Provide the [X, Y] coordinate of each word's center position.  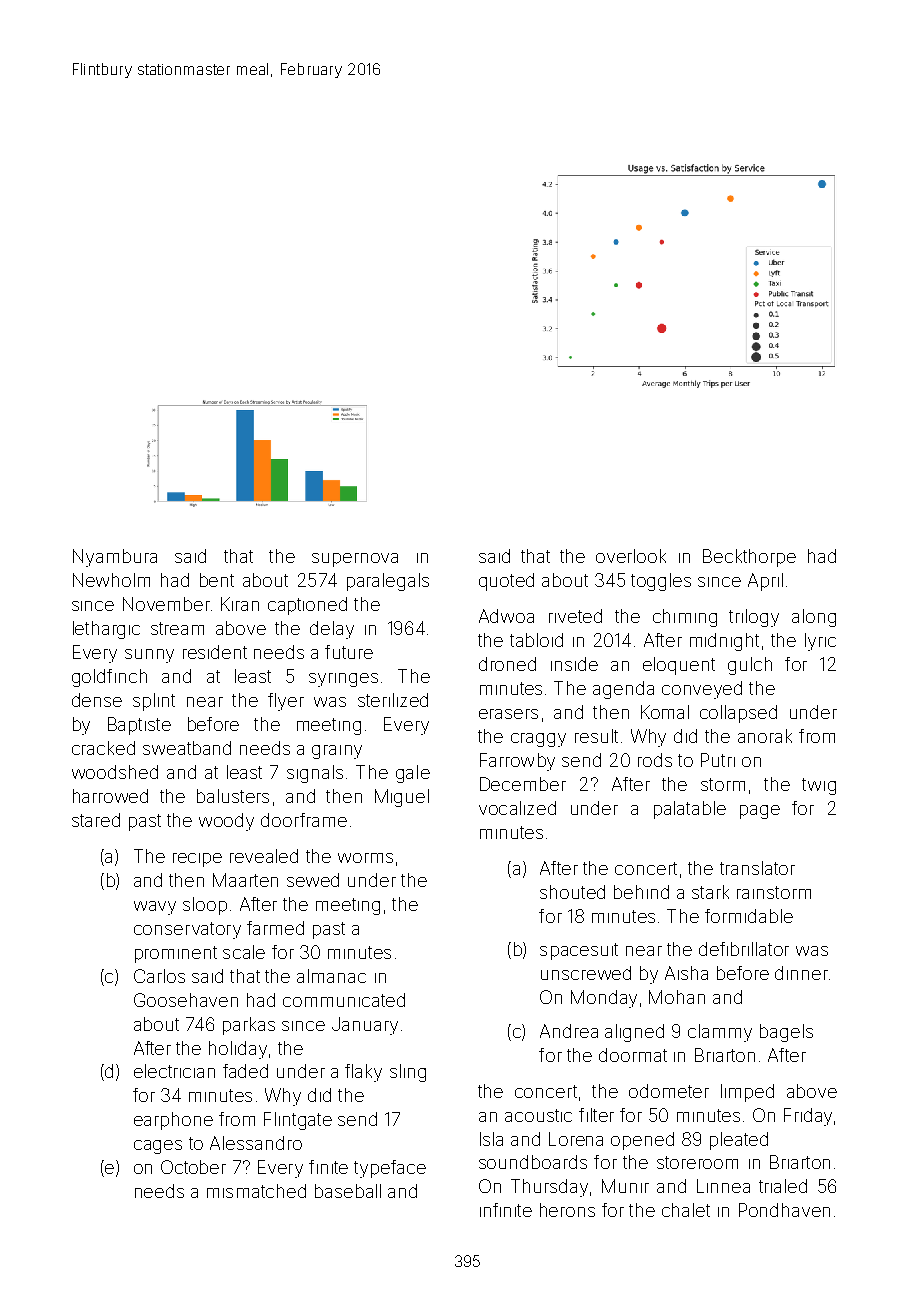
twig [819, 786]
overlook [631, 556]
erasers [508, 714]
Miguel [402, 798]
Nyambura [115, 558]
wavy [155, 908]
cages [158, 1147]
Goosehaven [186, 1000]
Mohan [677, 997]
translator [757, 868]
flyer [286, 702]
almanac [331, 976]
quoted [506, 582]
